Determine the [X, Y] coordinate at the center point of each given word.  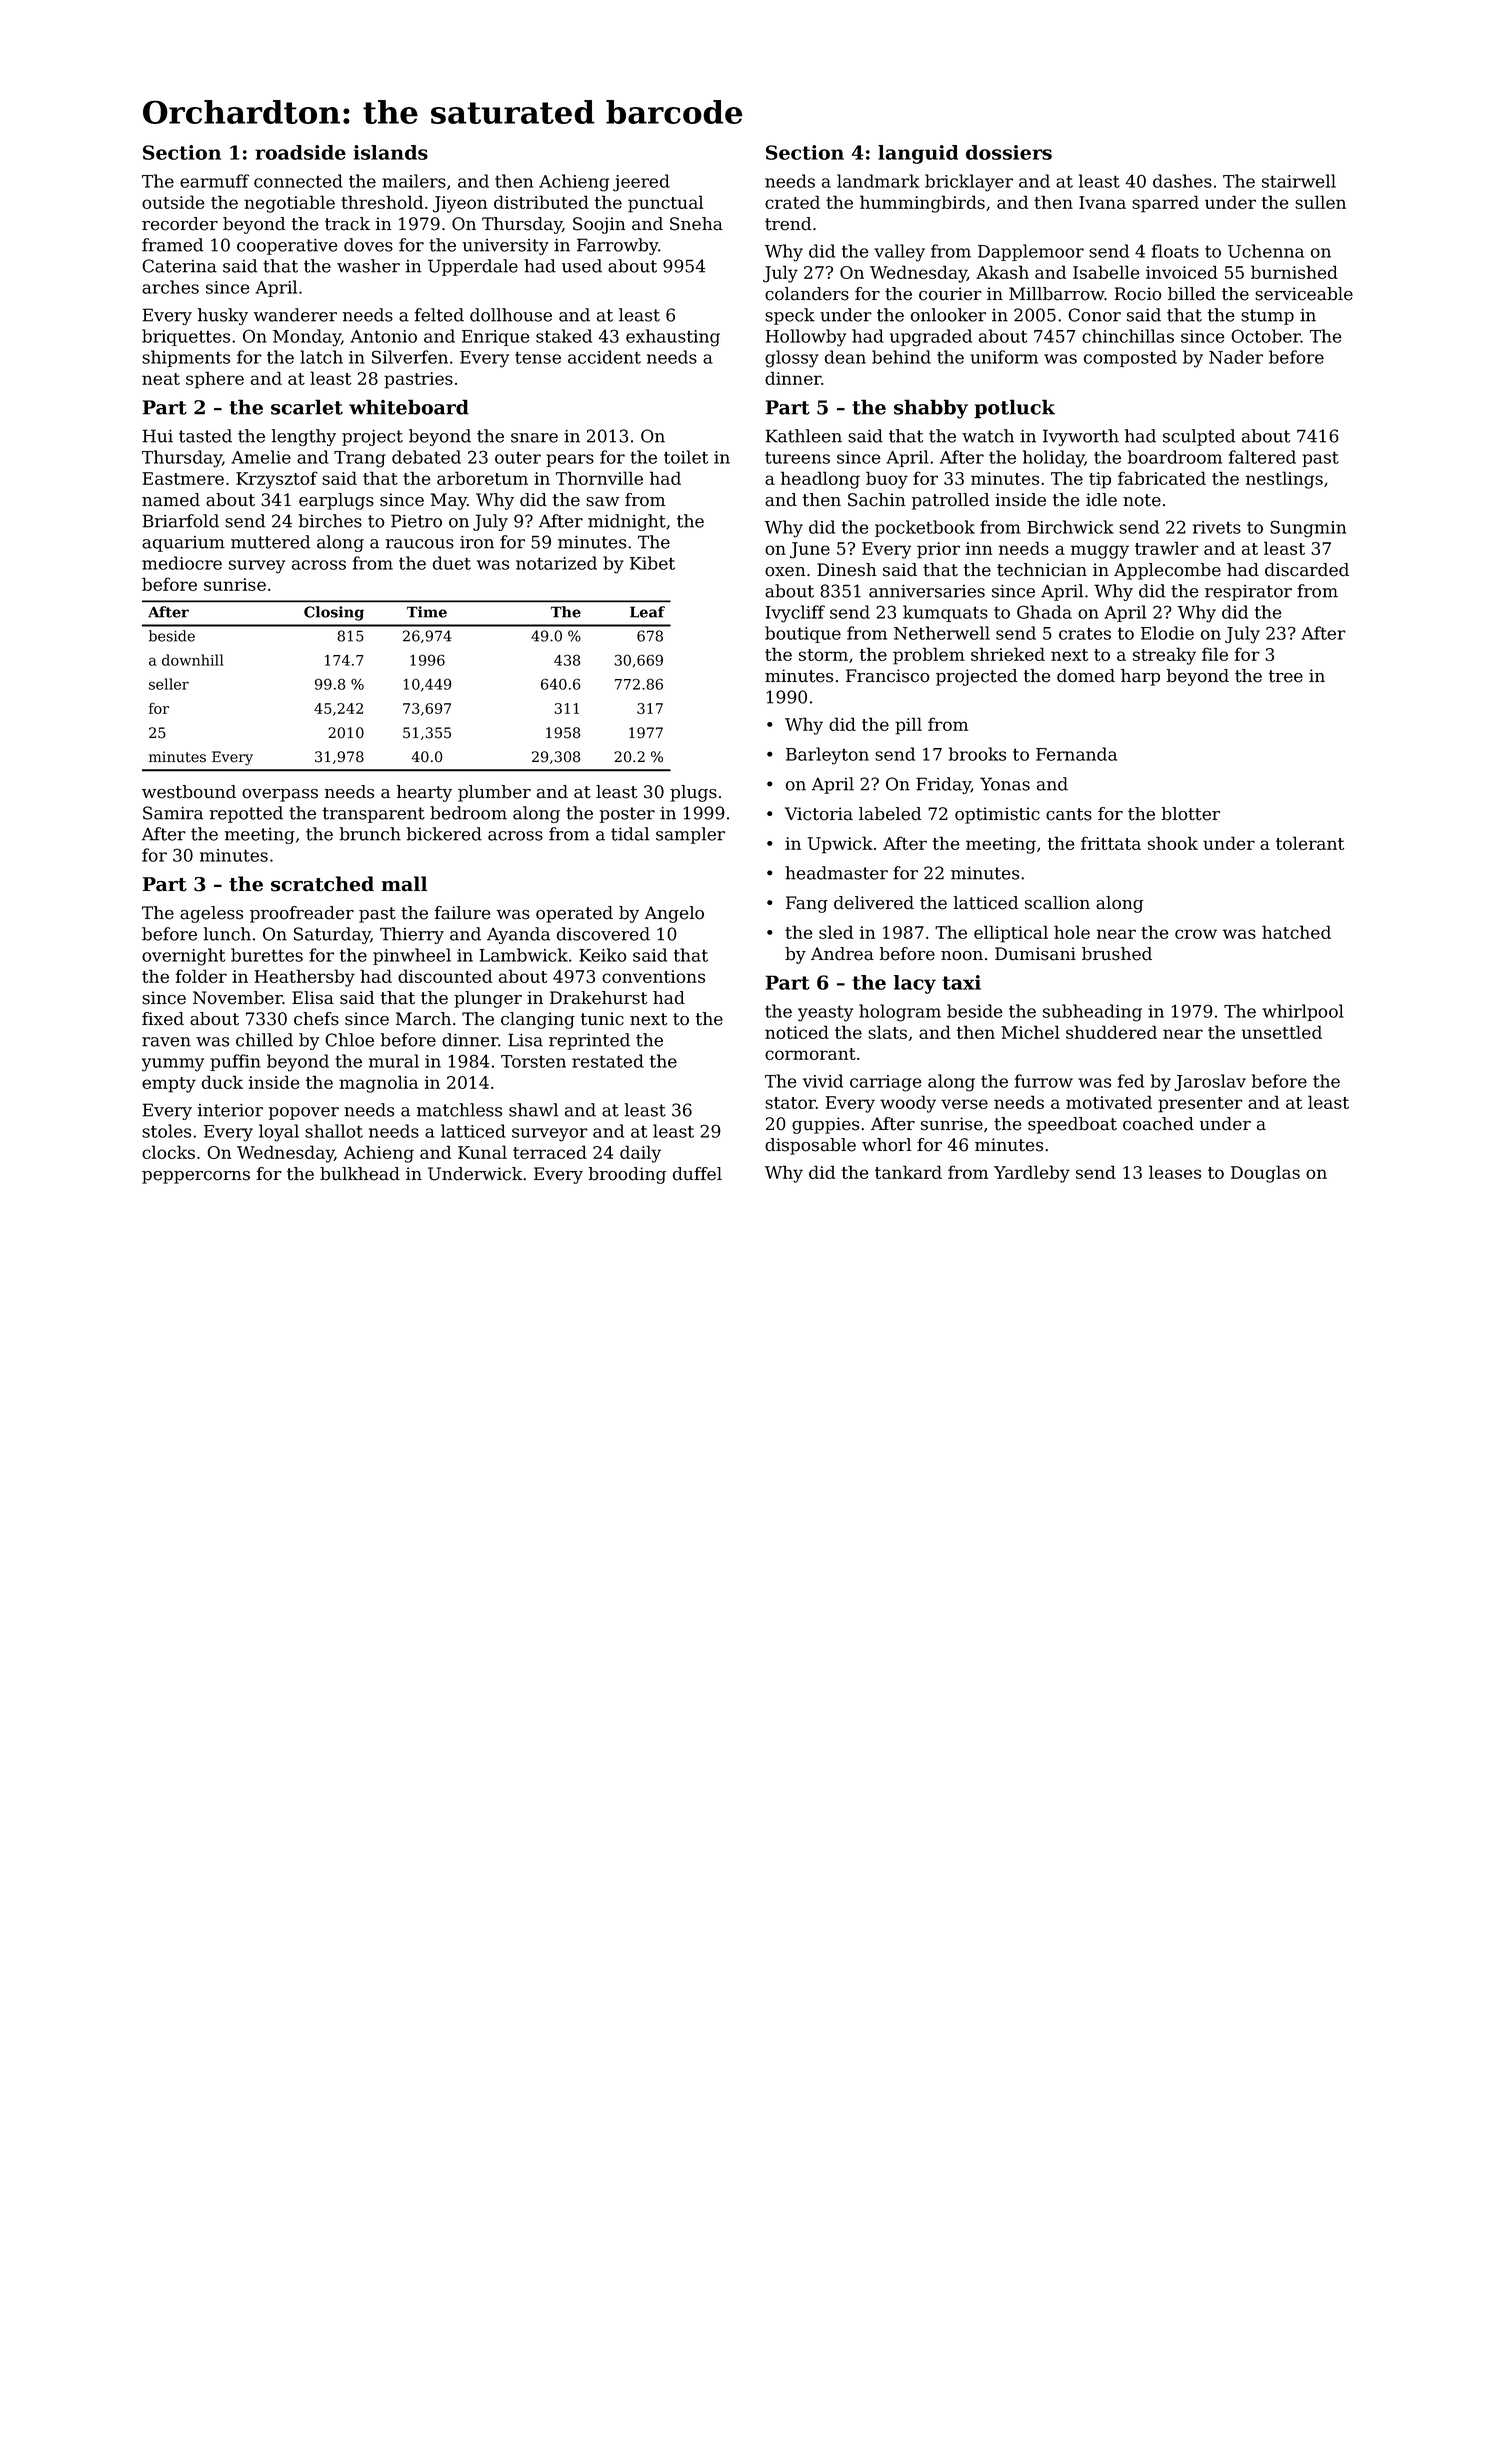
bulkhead [360, 1174]
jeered [641, 183]
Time [427, 612]
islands [391, 152]
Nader [1236, 357]
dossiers [1009, 152]
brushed [1117, 954]
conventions [653, 976]
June [810, 550]
